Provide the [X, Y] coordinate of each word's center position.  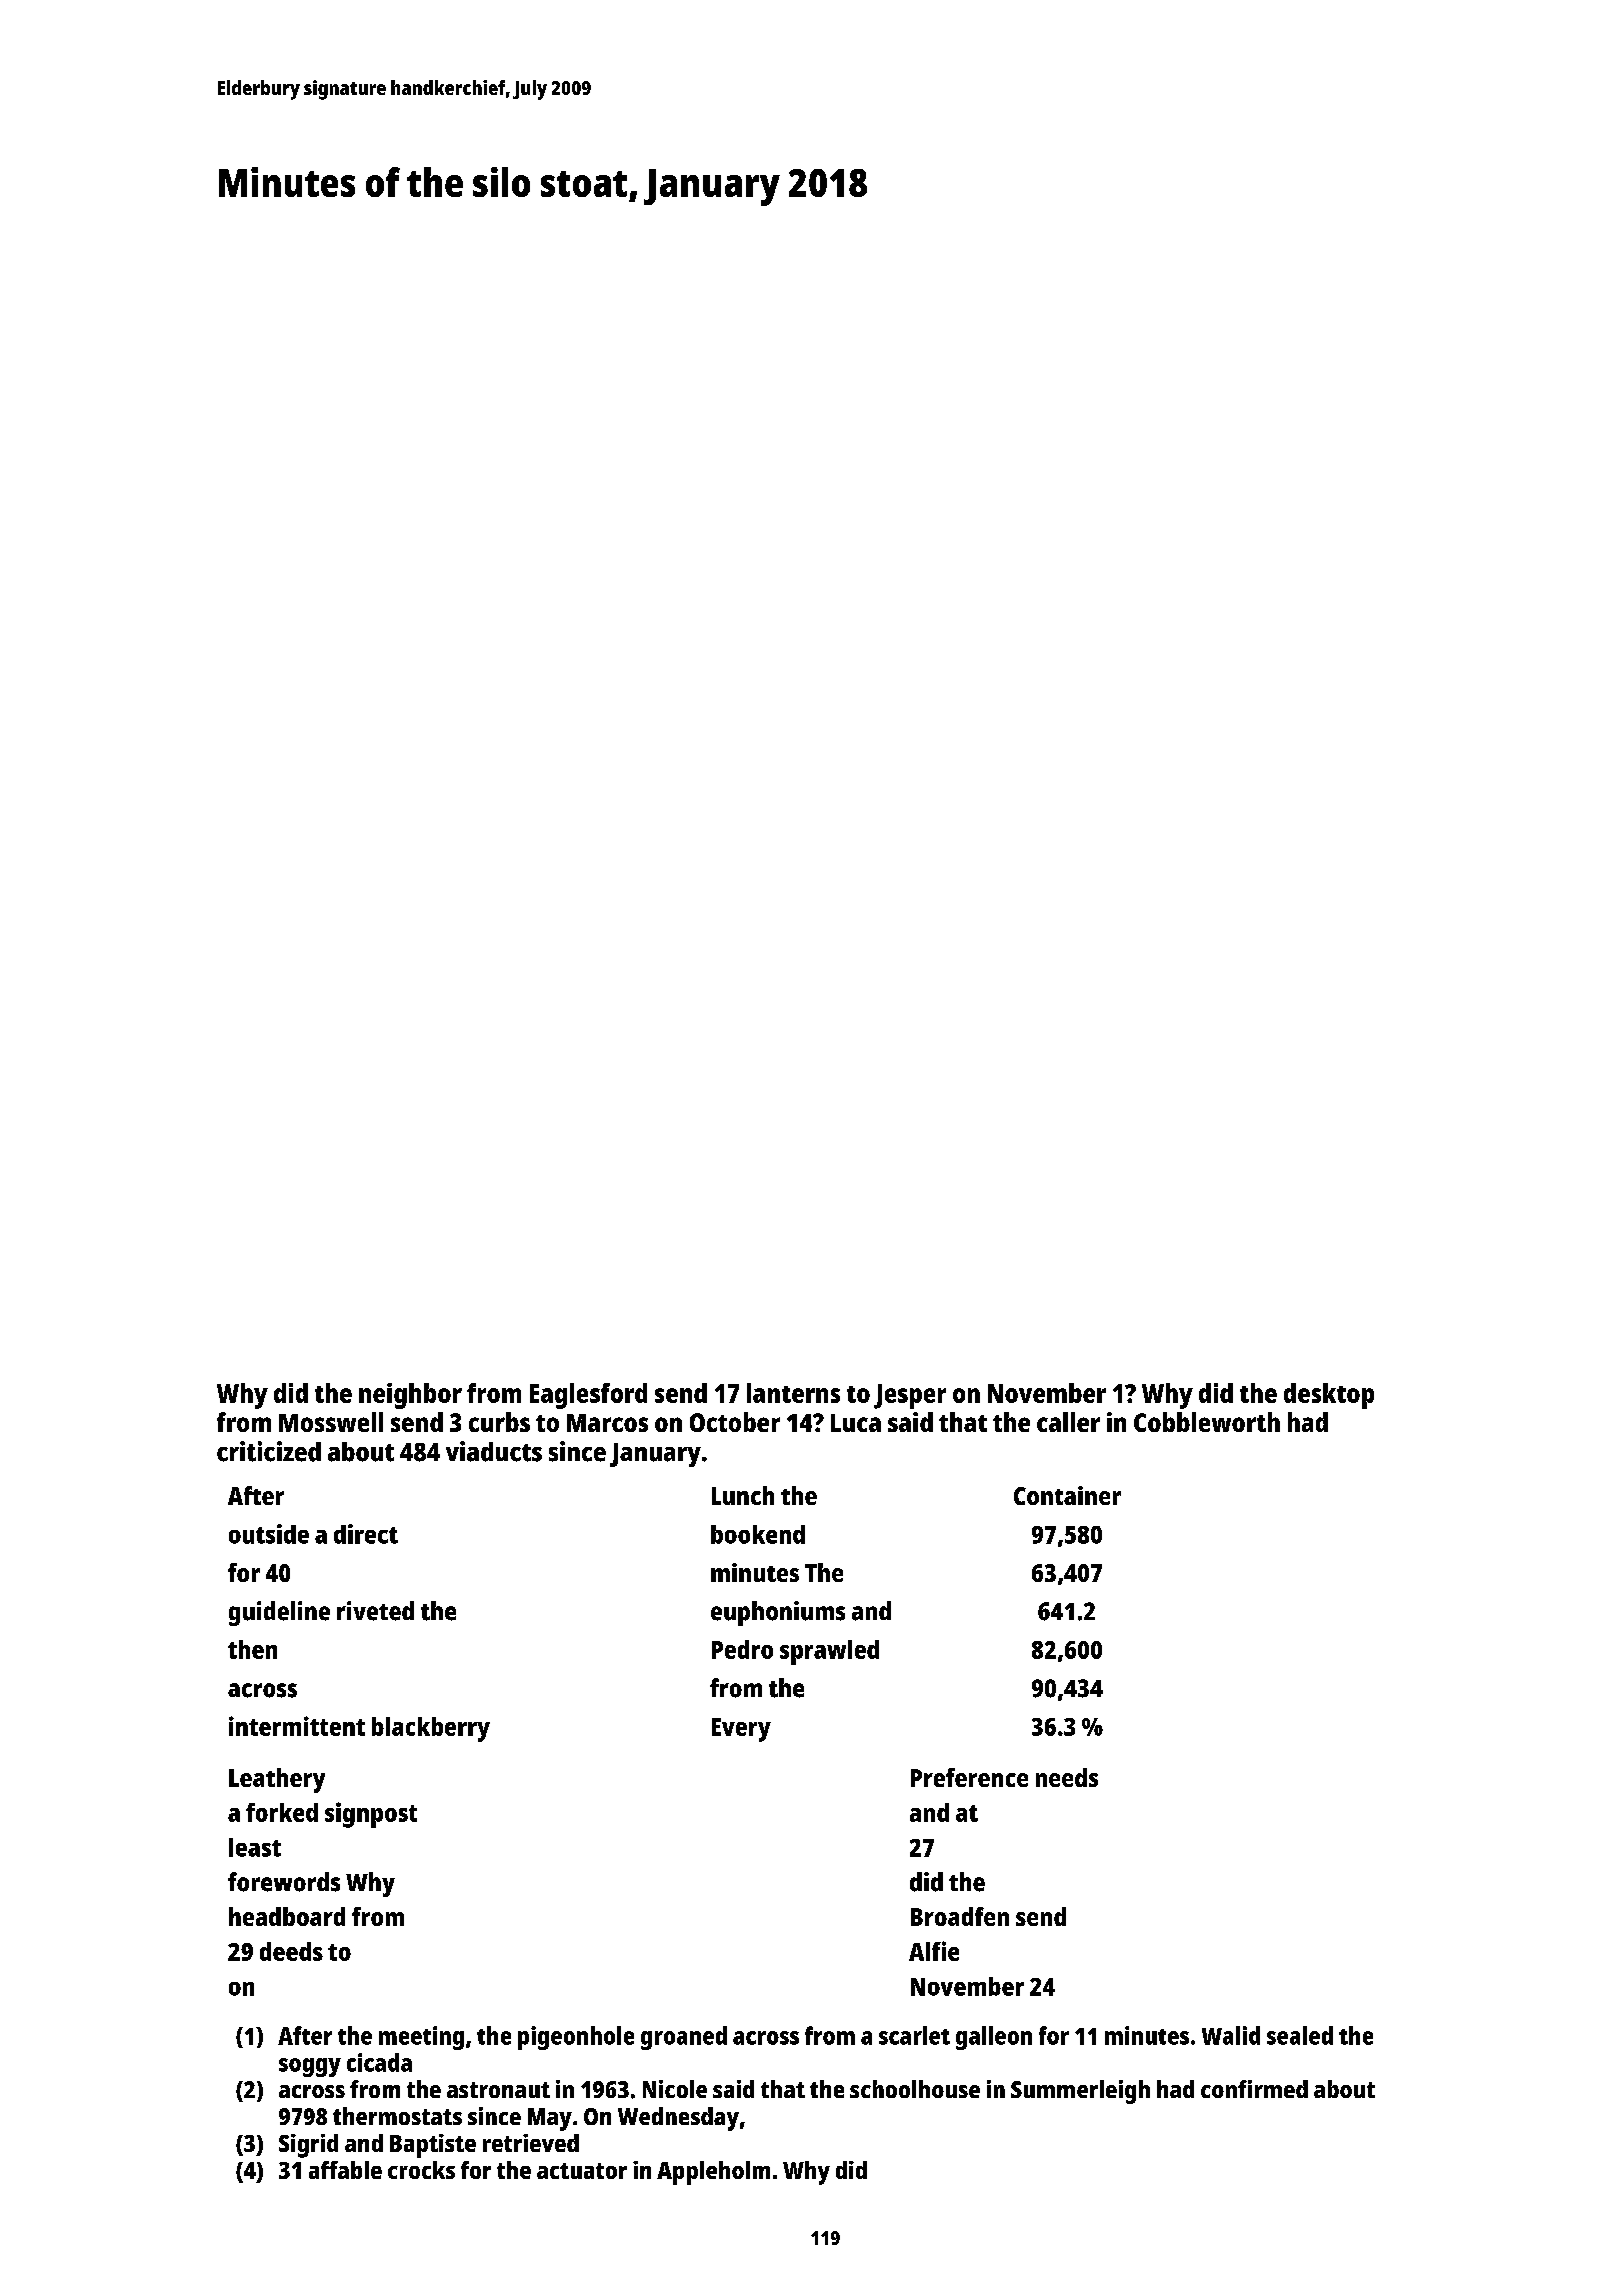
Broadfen [960, 1916]
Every [741, 1730]
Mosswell [331, 1422]
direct [366, 1534]
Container [1067, 1495]
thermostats [397, 2116]
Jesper [910, 1396]
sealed [1300, 2035]
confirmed [1254, 2089]
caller [1068, 1422]
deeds [291, 1951]
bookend [758, 1534]
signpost [371, 1815]
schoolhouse [915, 2089]
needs [1067, 1777]
